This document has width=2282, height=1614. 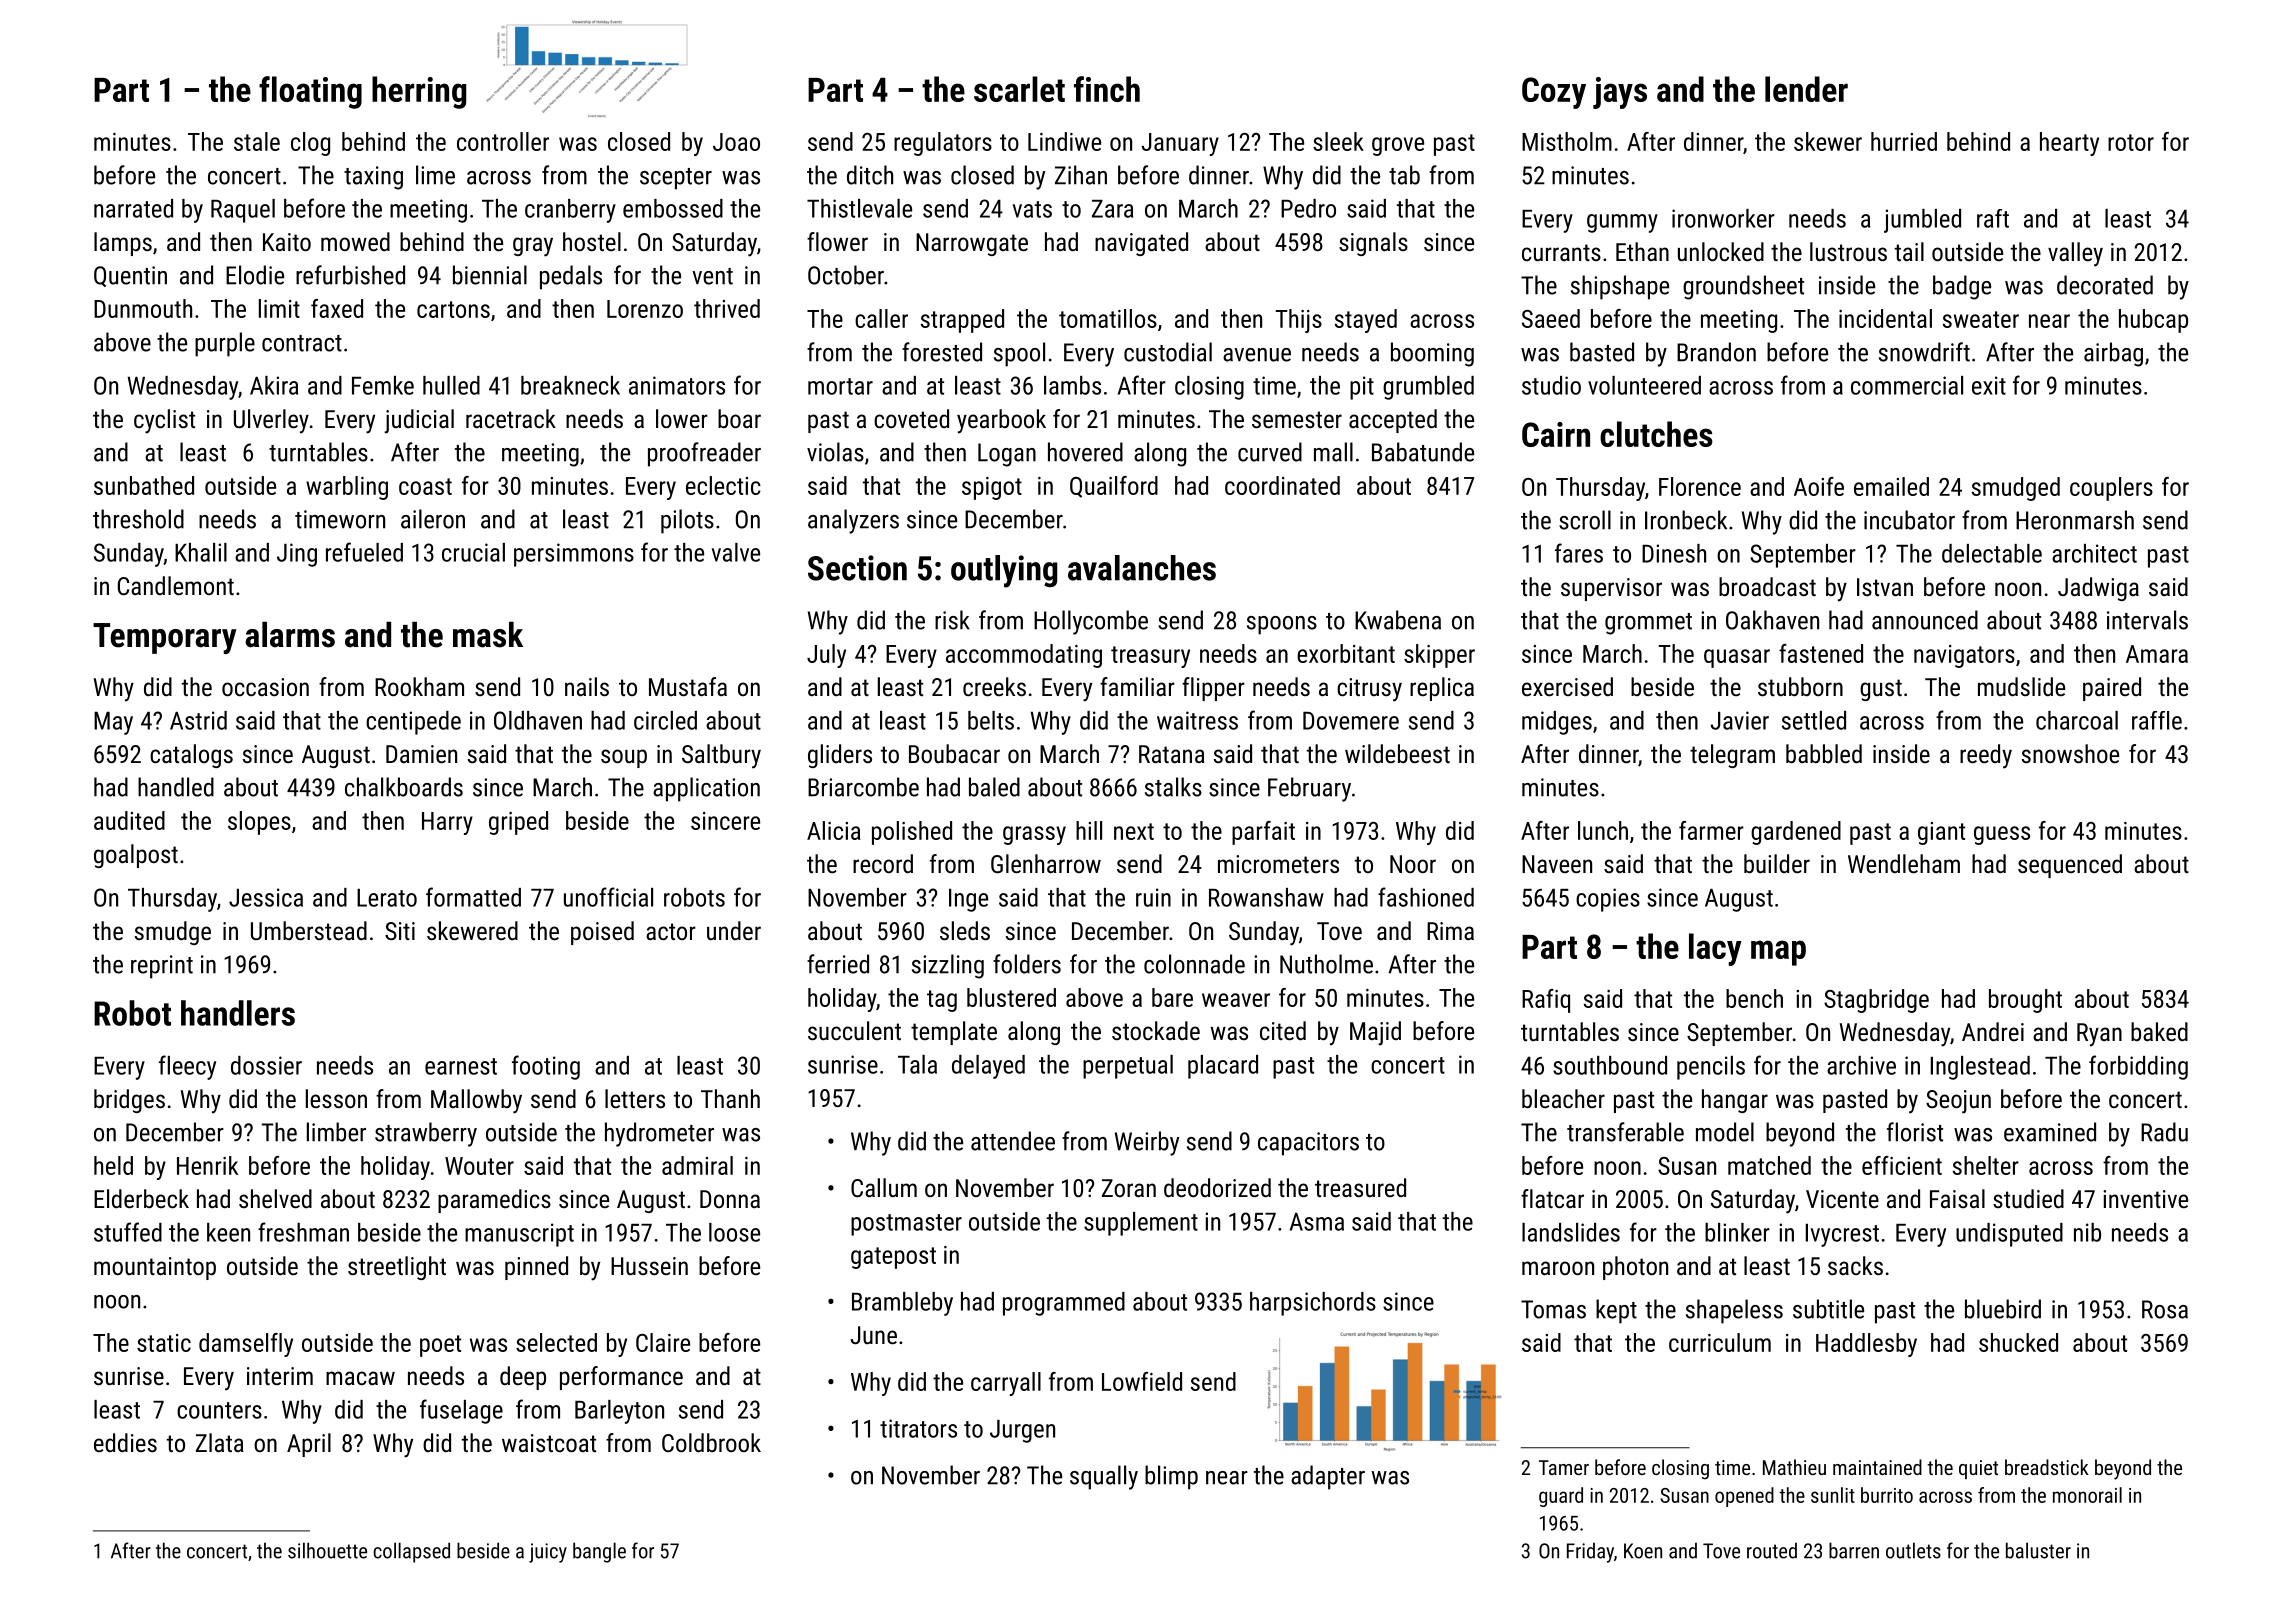 I want to click on delectable, so click(x=1992, y=553).
